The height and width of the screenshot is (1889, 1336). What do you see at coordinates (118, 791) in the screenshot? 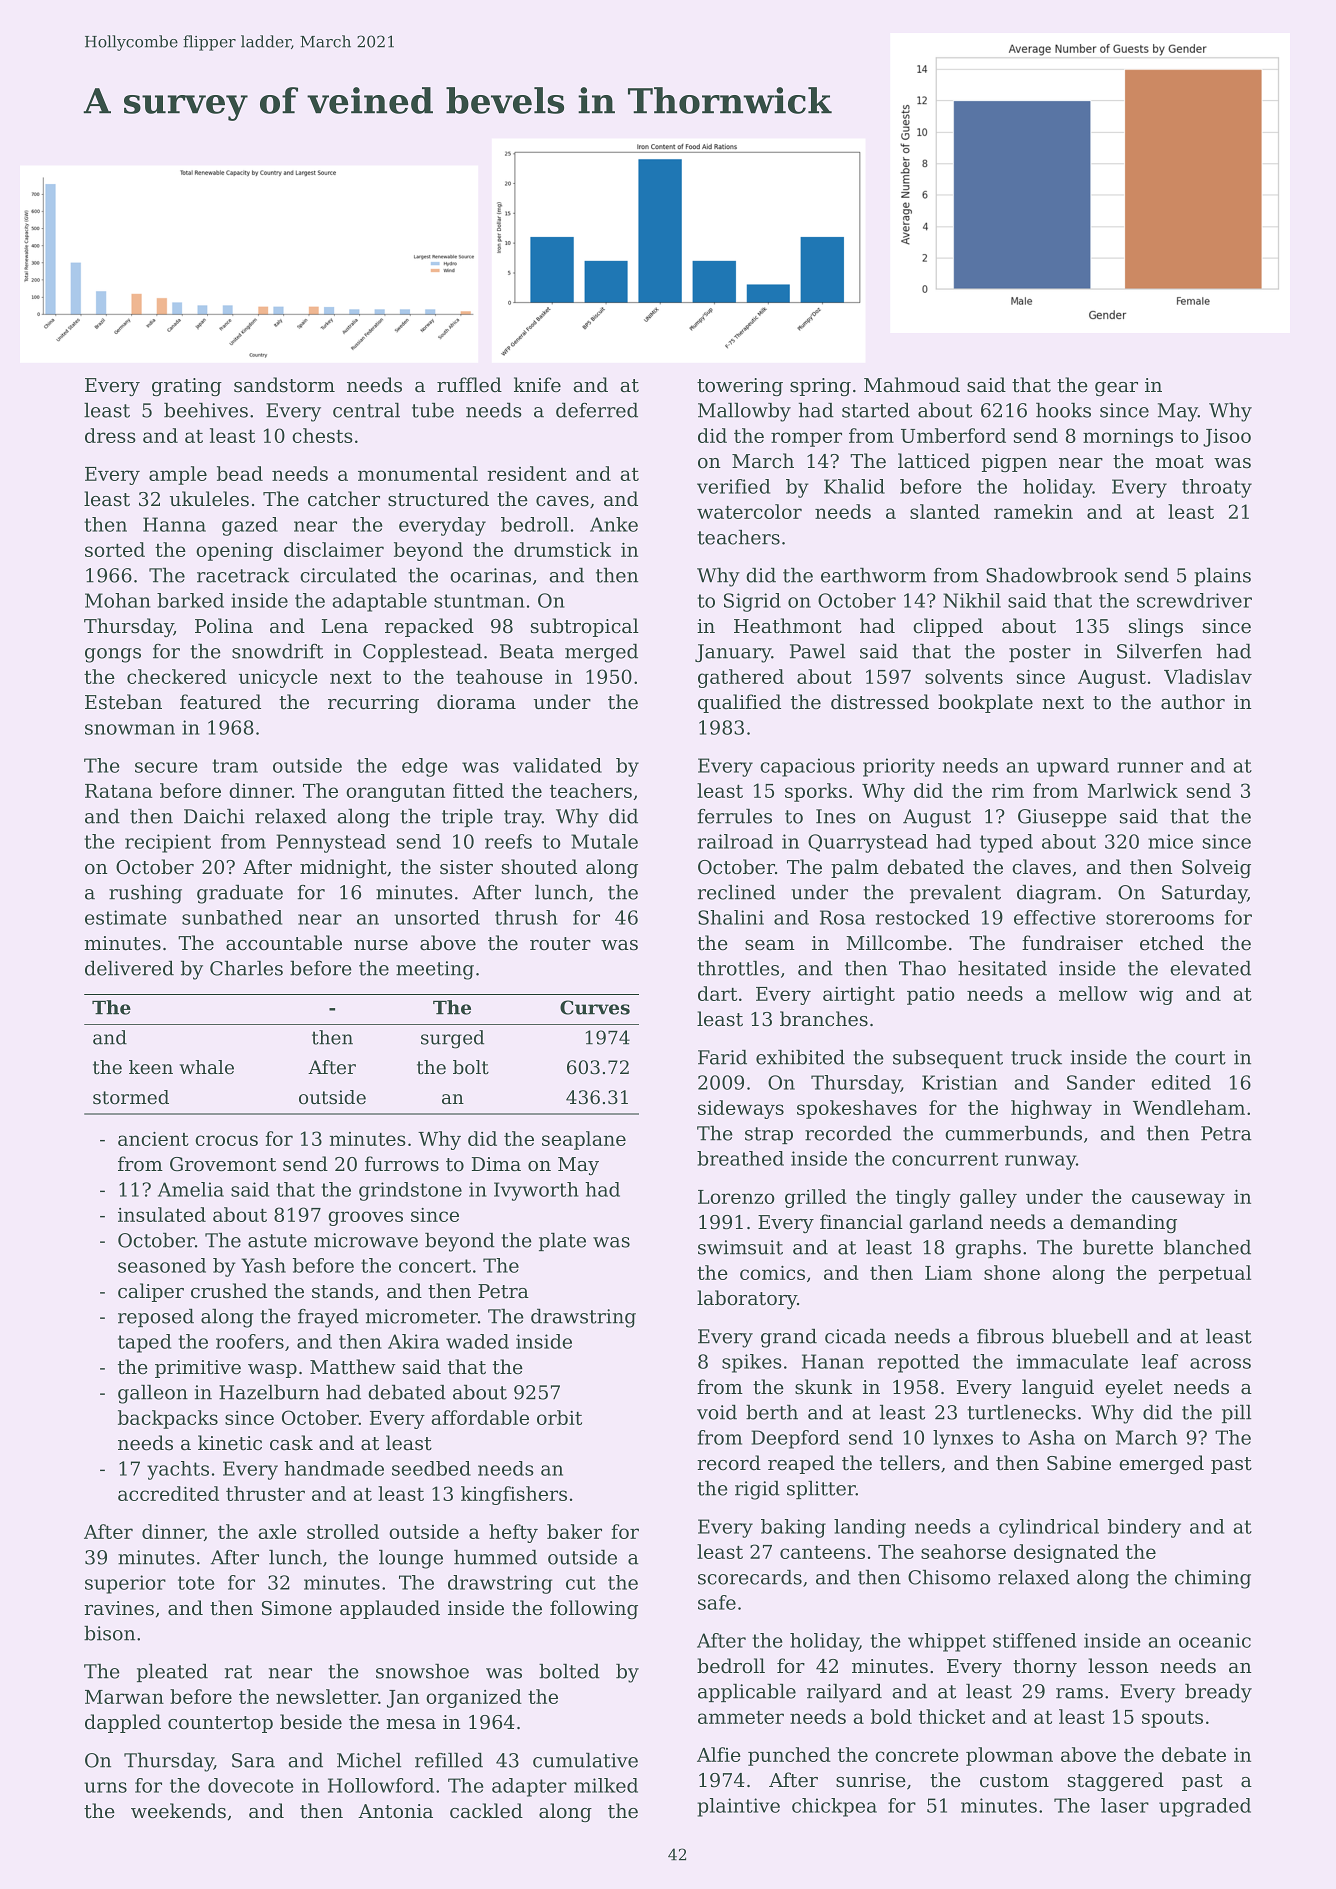
I see `Ratana` at bounding box center [118, 791].
